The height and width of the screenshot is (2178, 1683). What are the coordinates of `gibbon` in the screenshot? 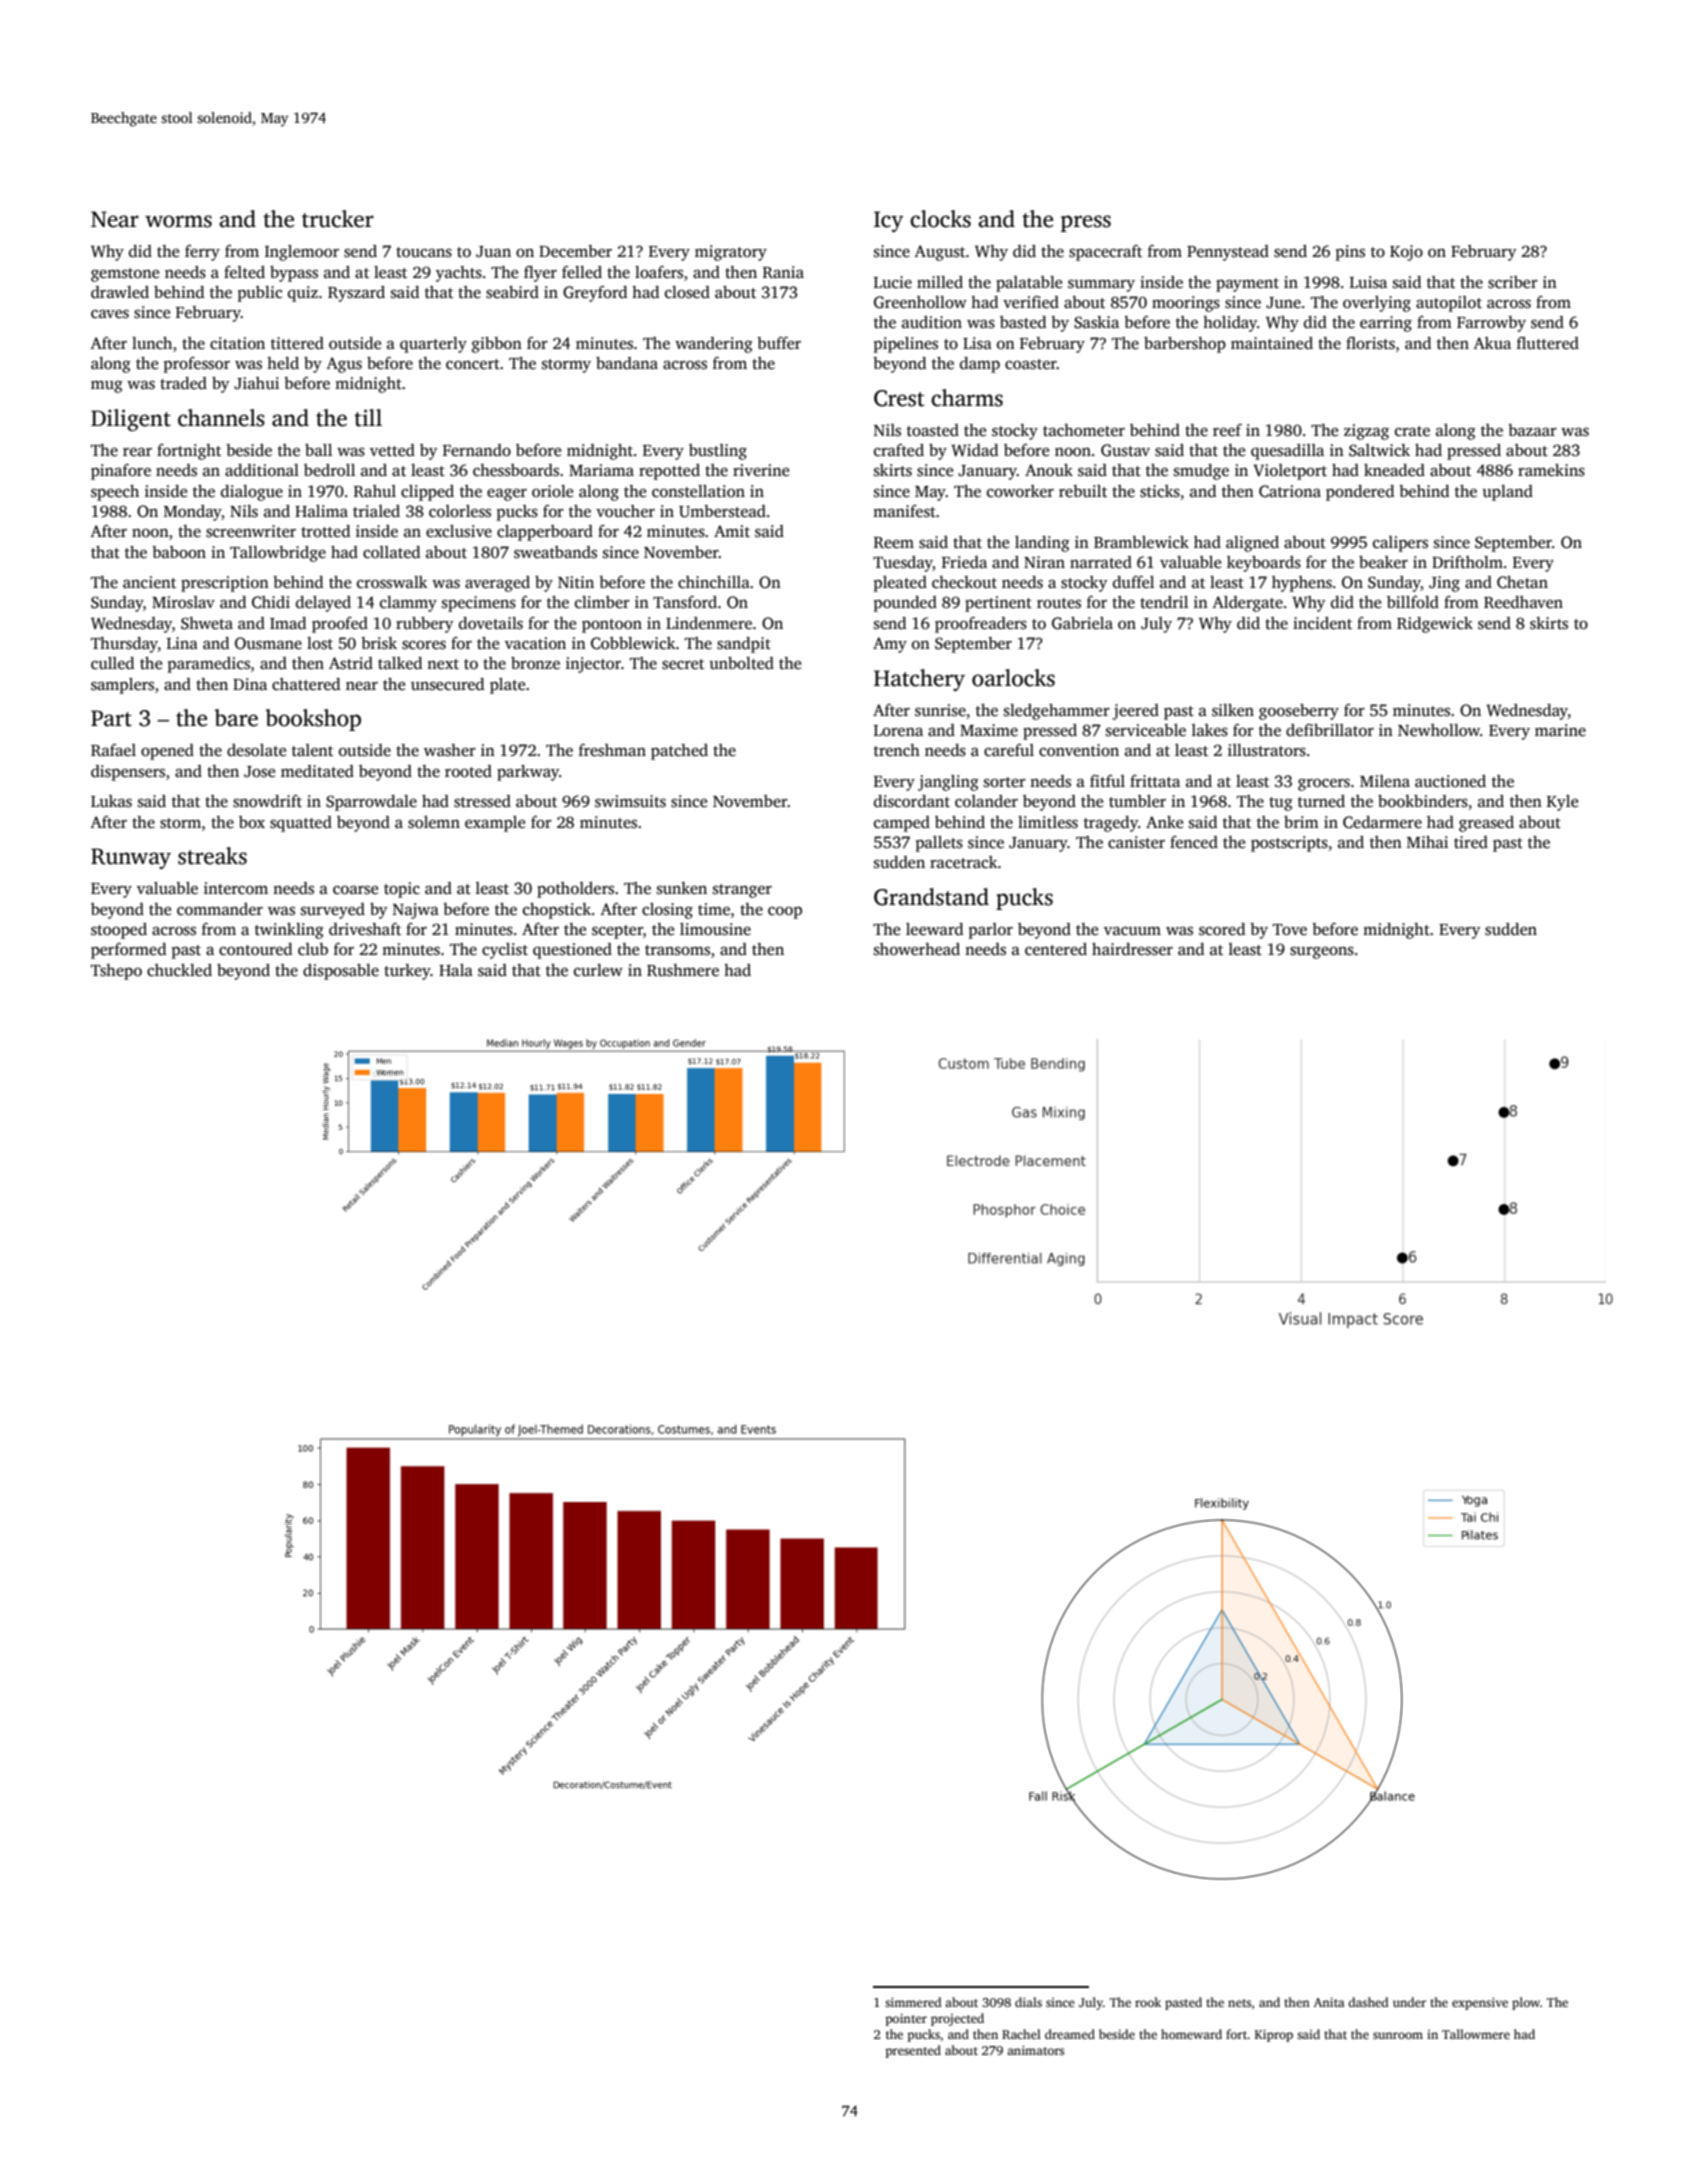 It's located at (497, 345).
